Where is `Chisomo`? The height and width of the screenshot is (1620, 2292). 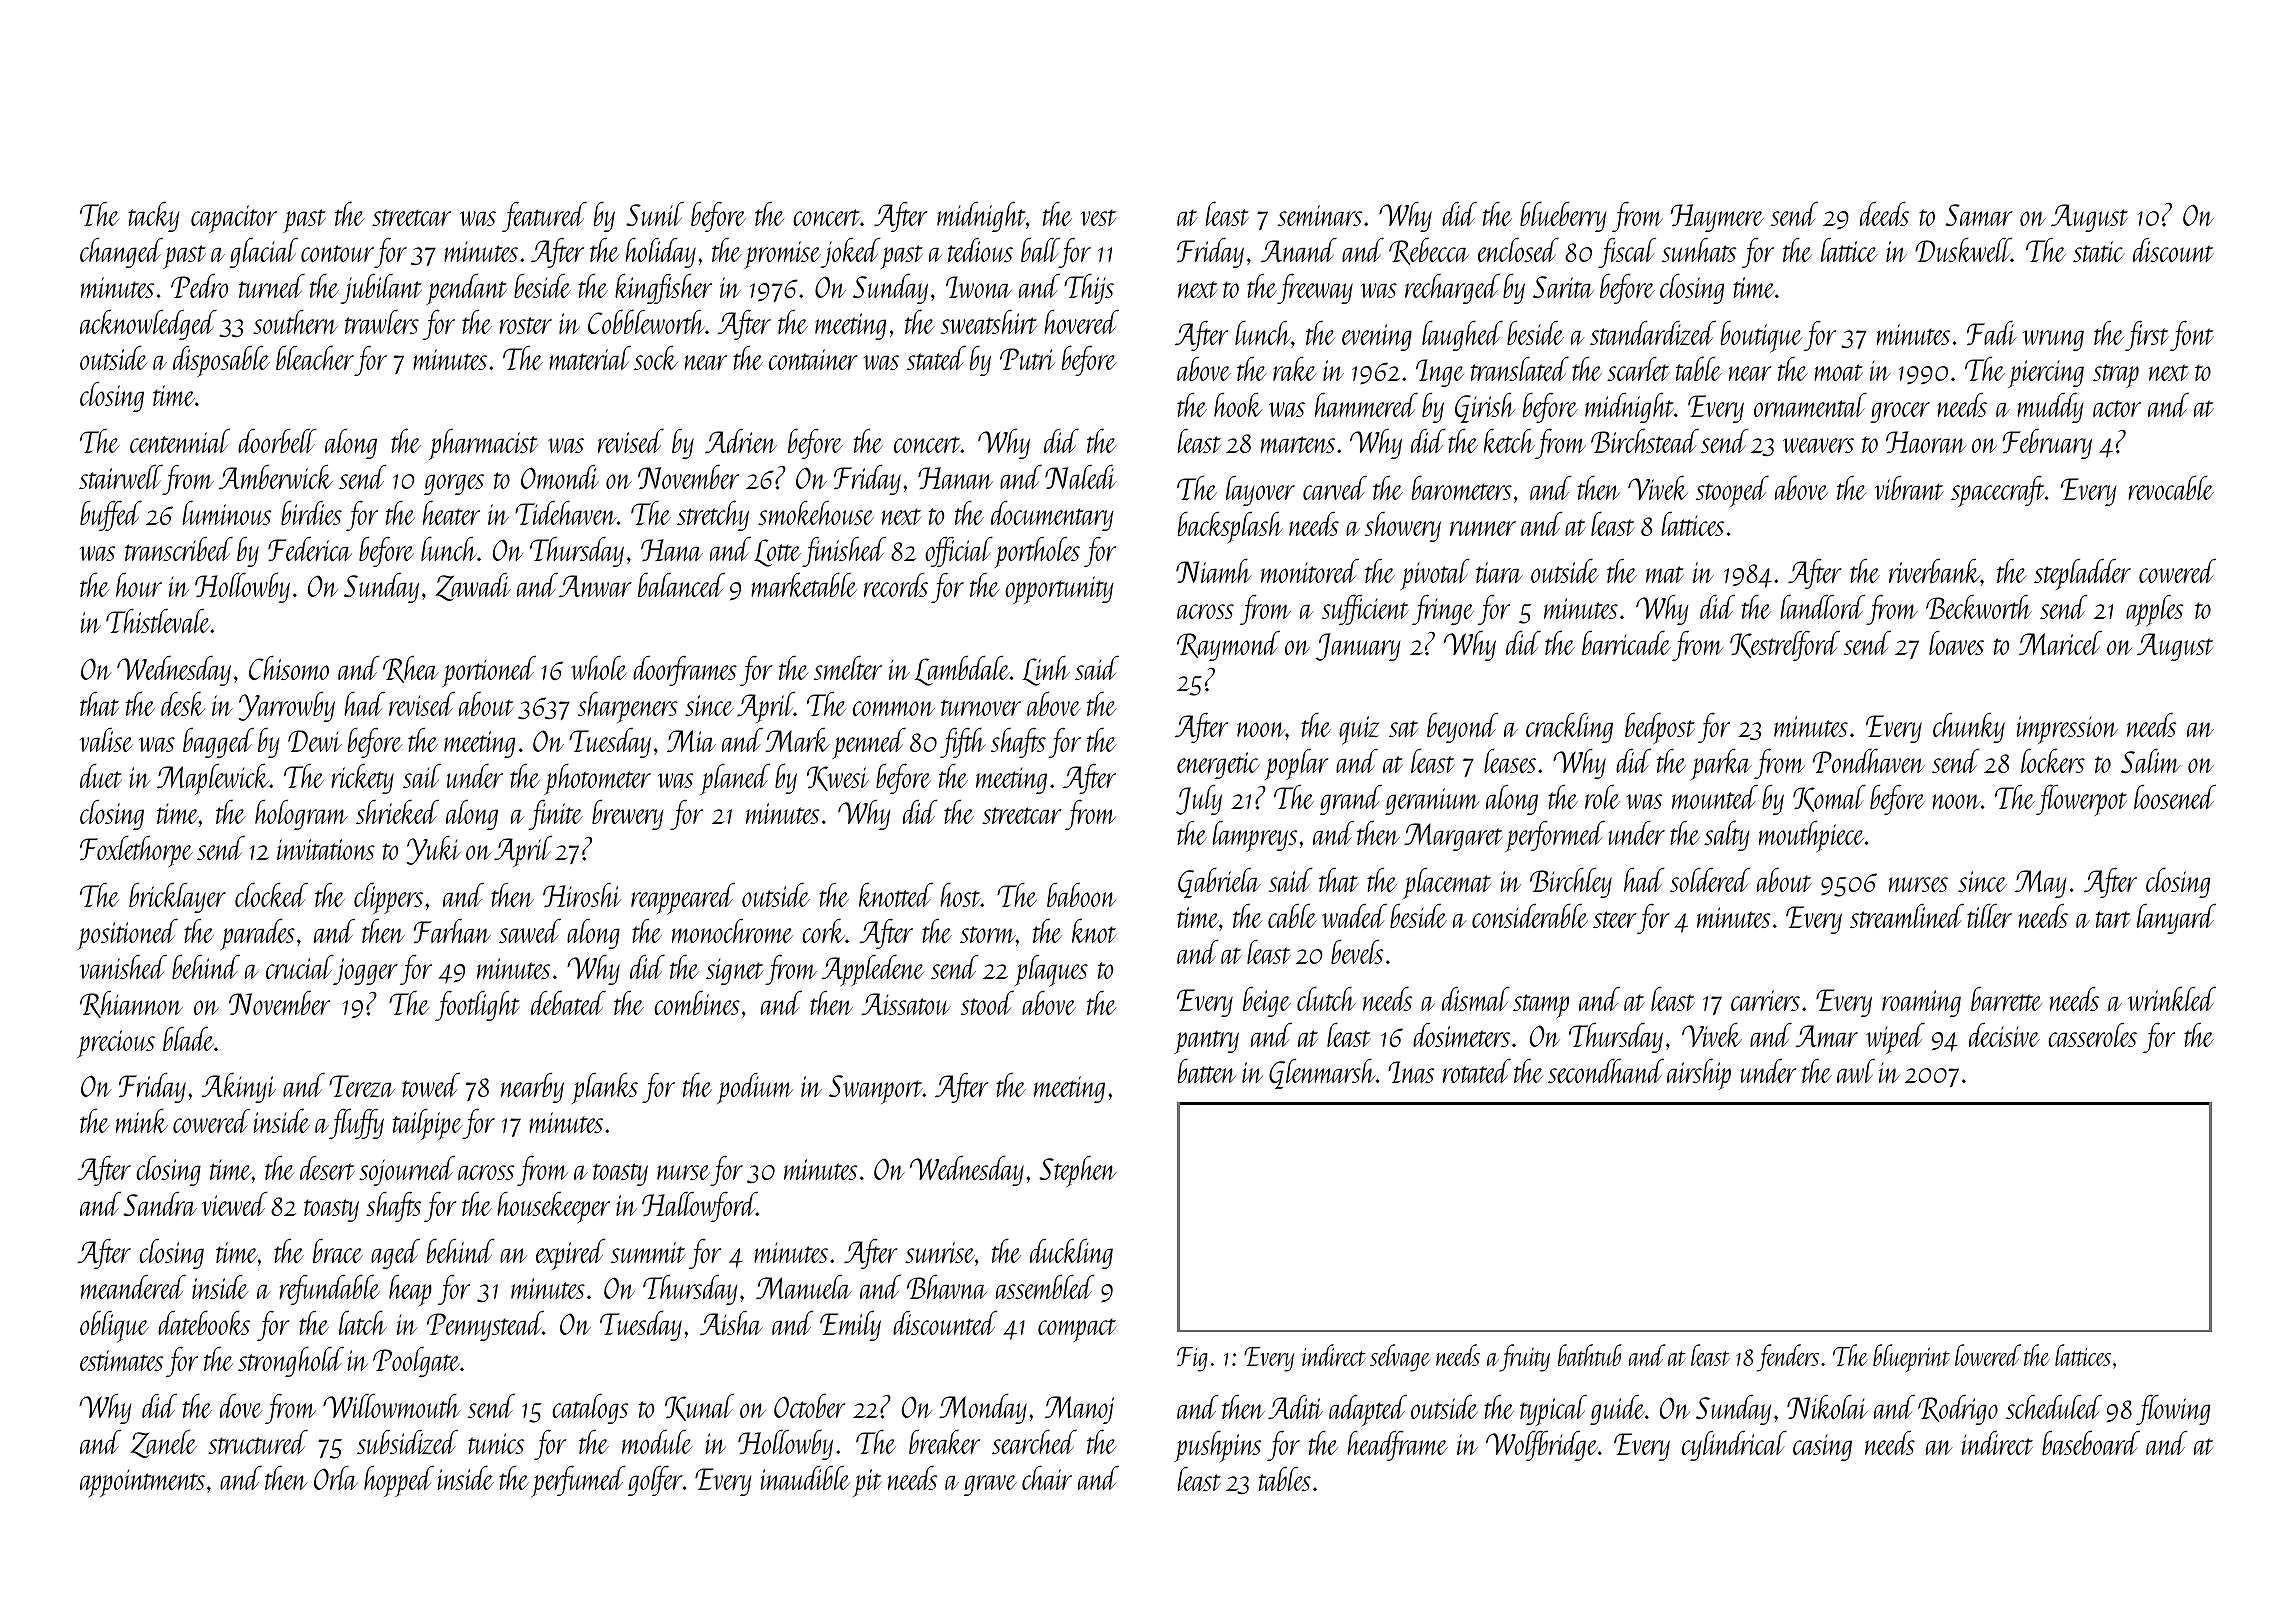
Chisomo is located at coordinates (289, 667).
